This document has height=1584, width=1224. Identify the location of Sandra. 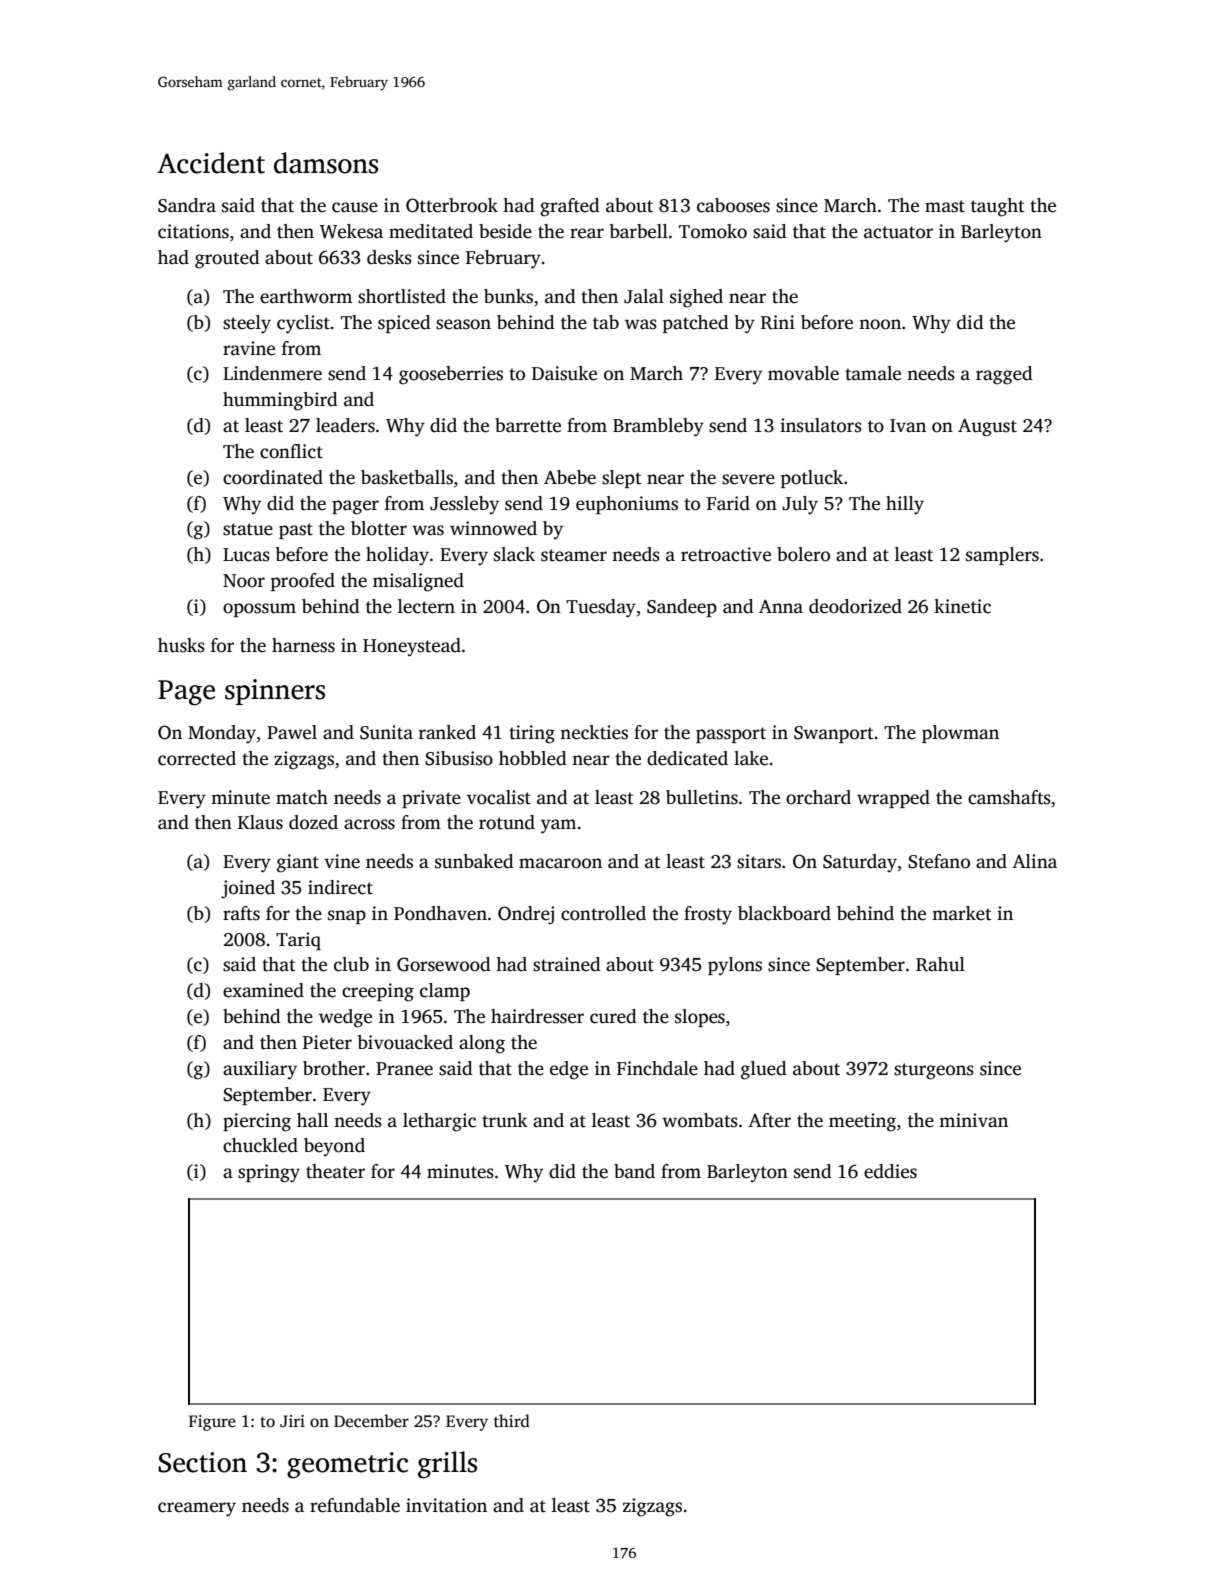
(187, 205).
